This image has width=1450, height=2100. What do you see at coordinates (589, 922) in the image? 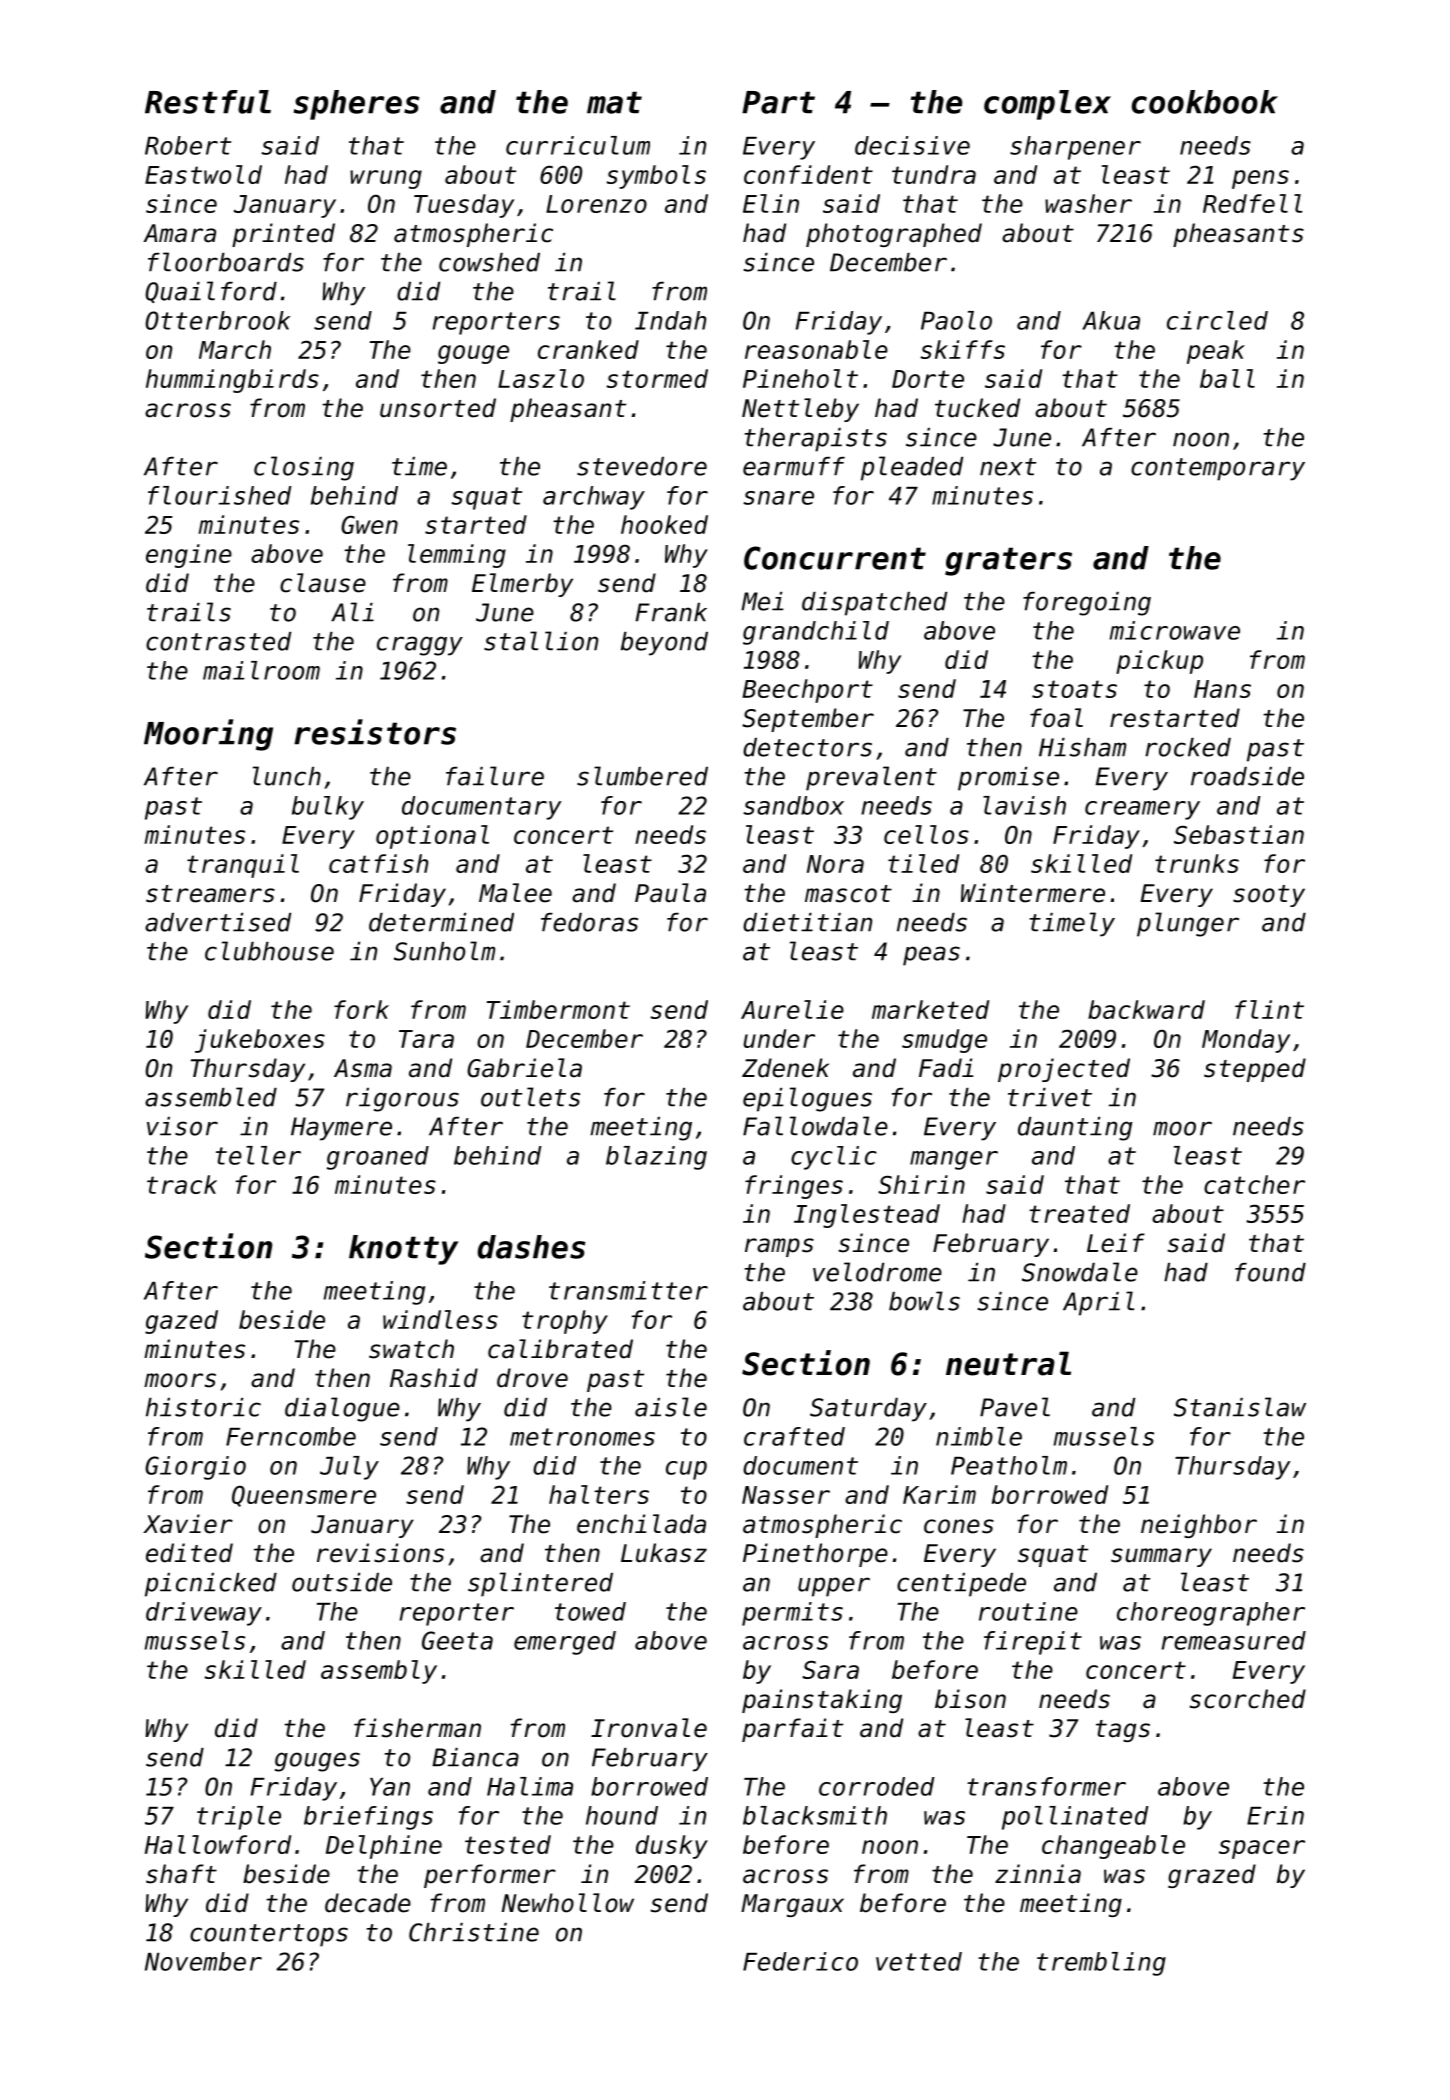
I see `fedoras` at bounding box center [589, 922].
